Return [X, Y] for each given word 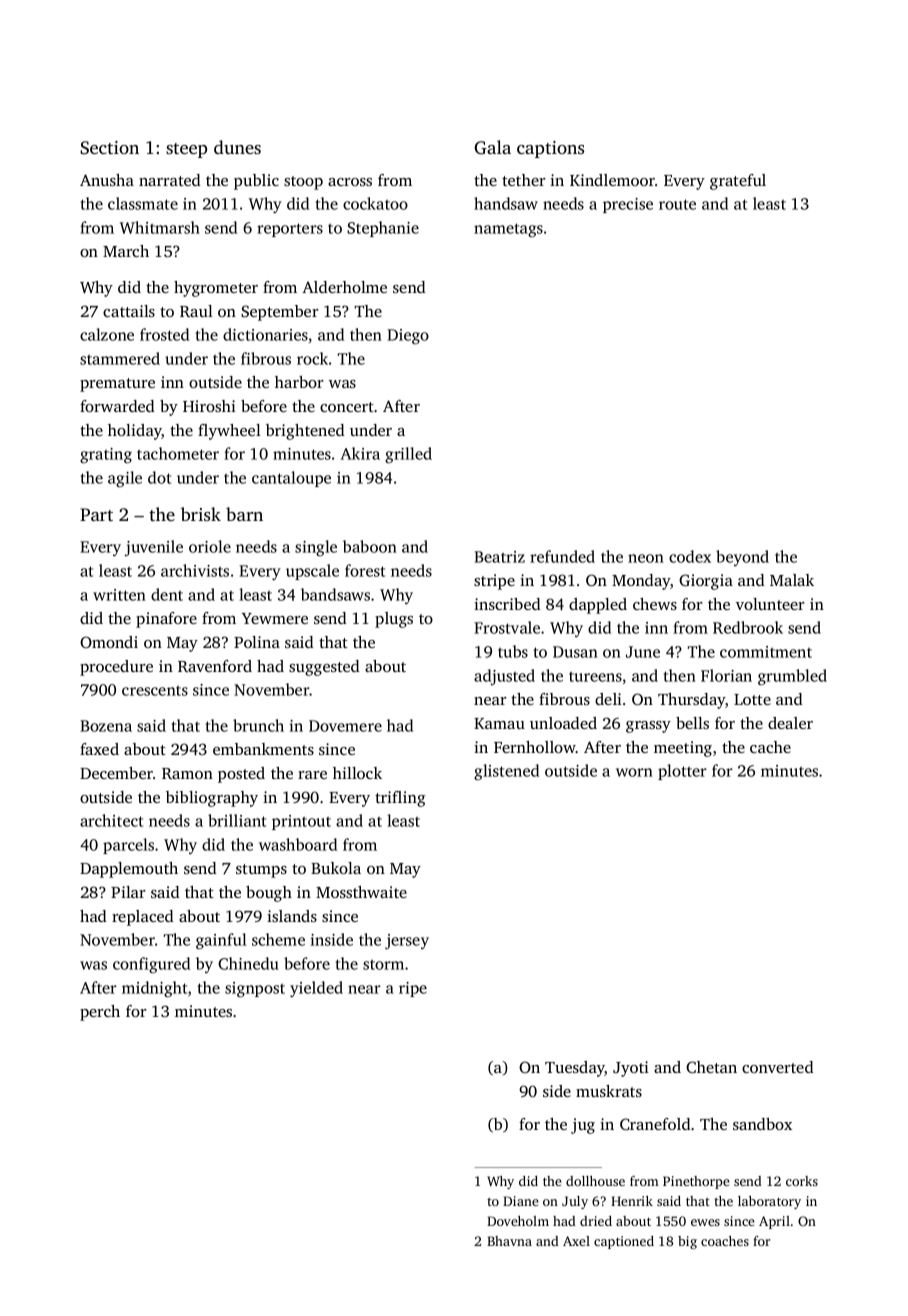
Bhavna [509, 1241]
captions [550, 149]
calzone [107, 334]
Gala [492, 147]
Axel [576, 1241]
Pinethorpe [696, 1182]
